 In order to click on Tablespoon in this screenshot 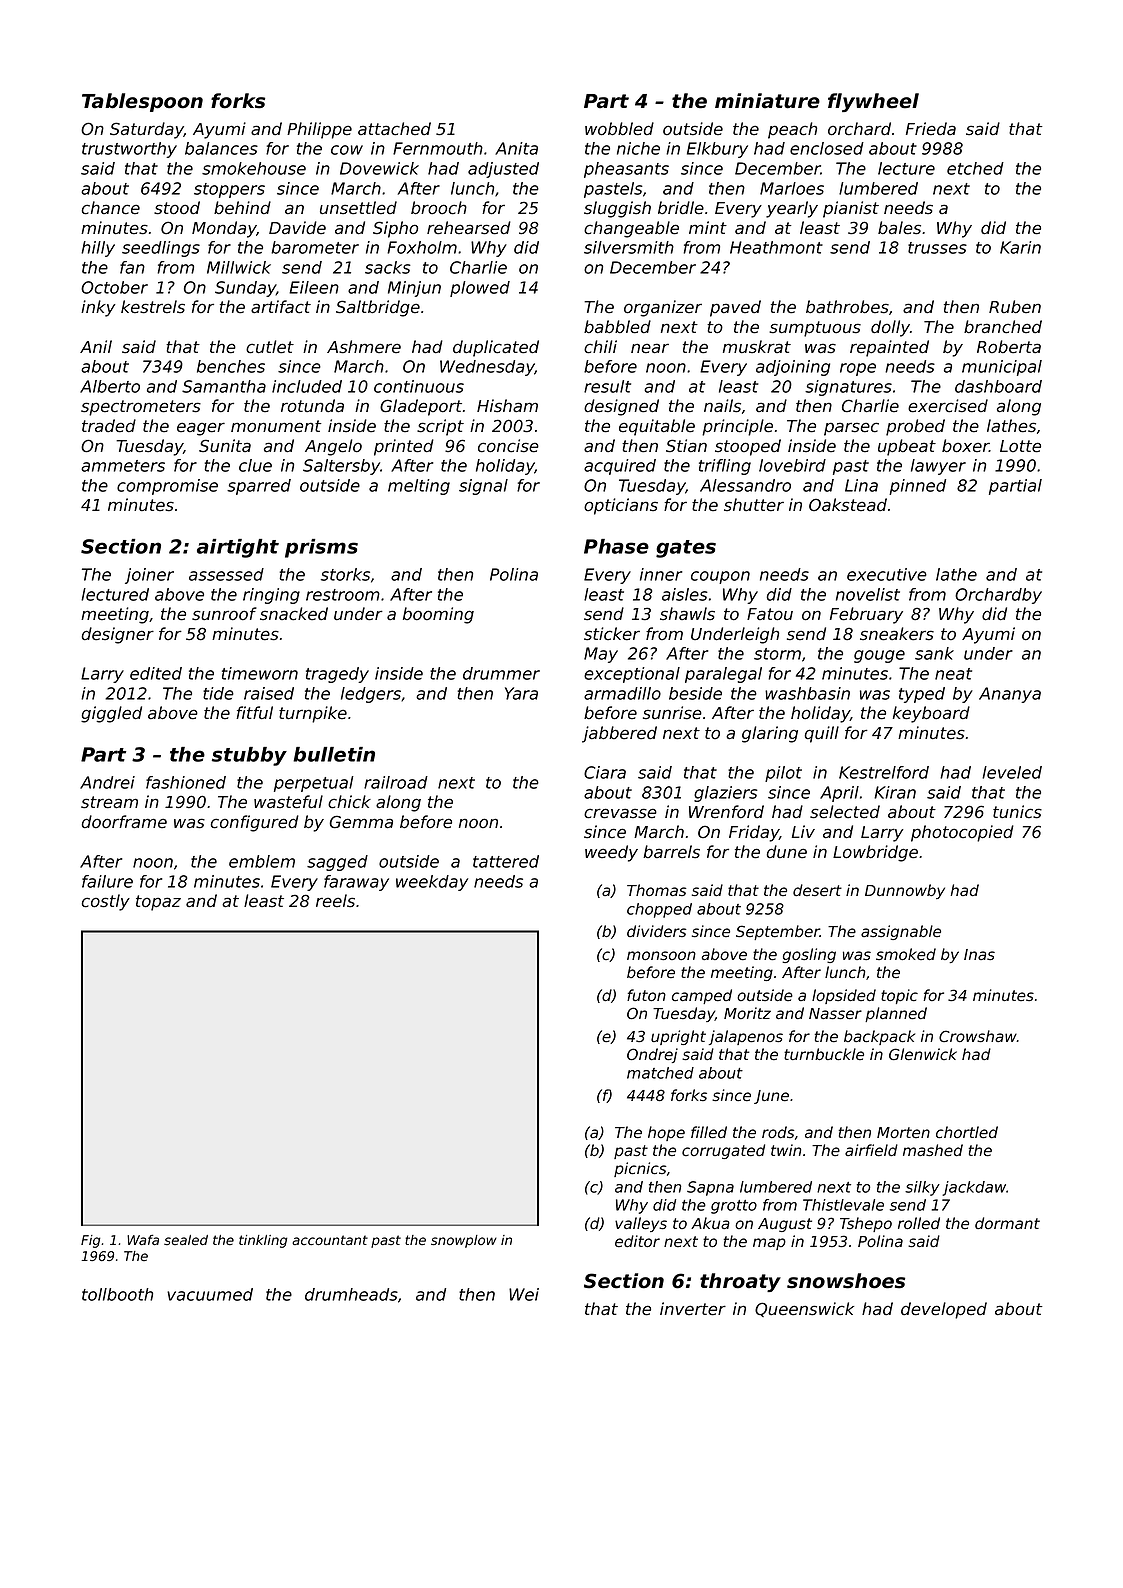, I will do `click(142, 102)`.
